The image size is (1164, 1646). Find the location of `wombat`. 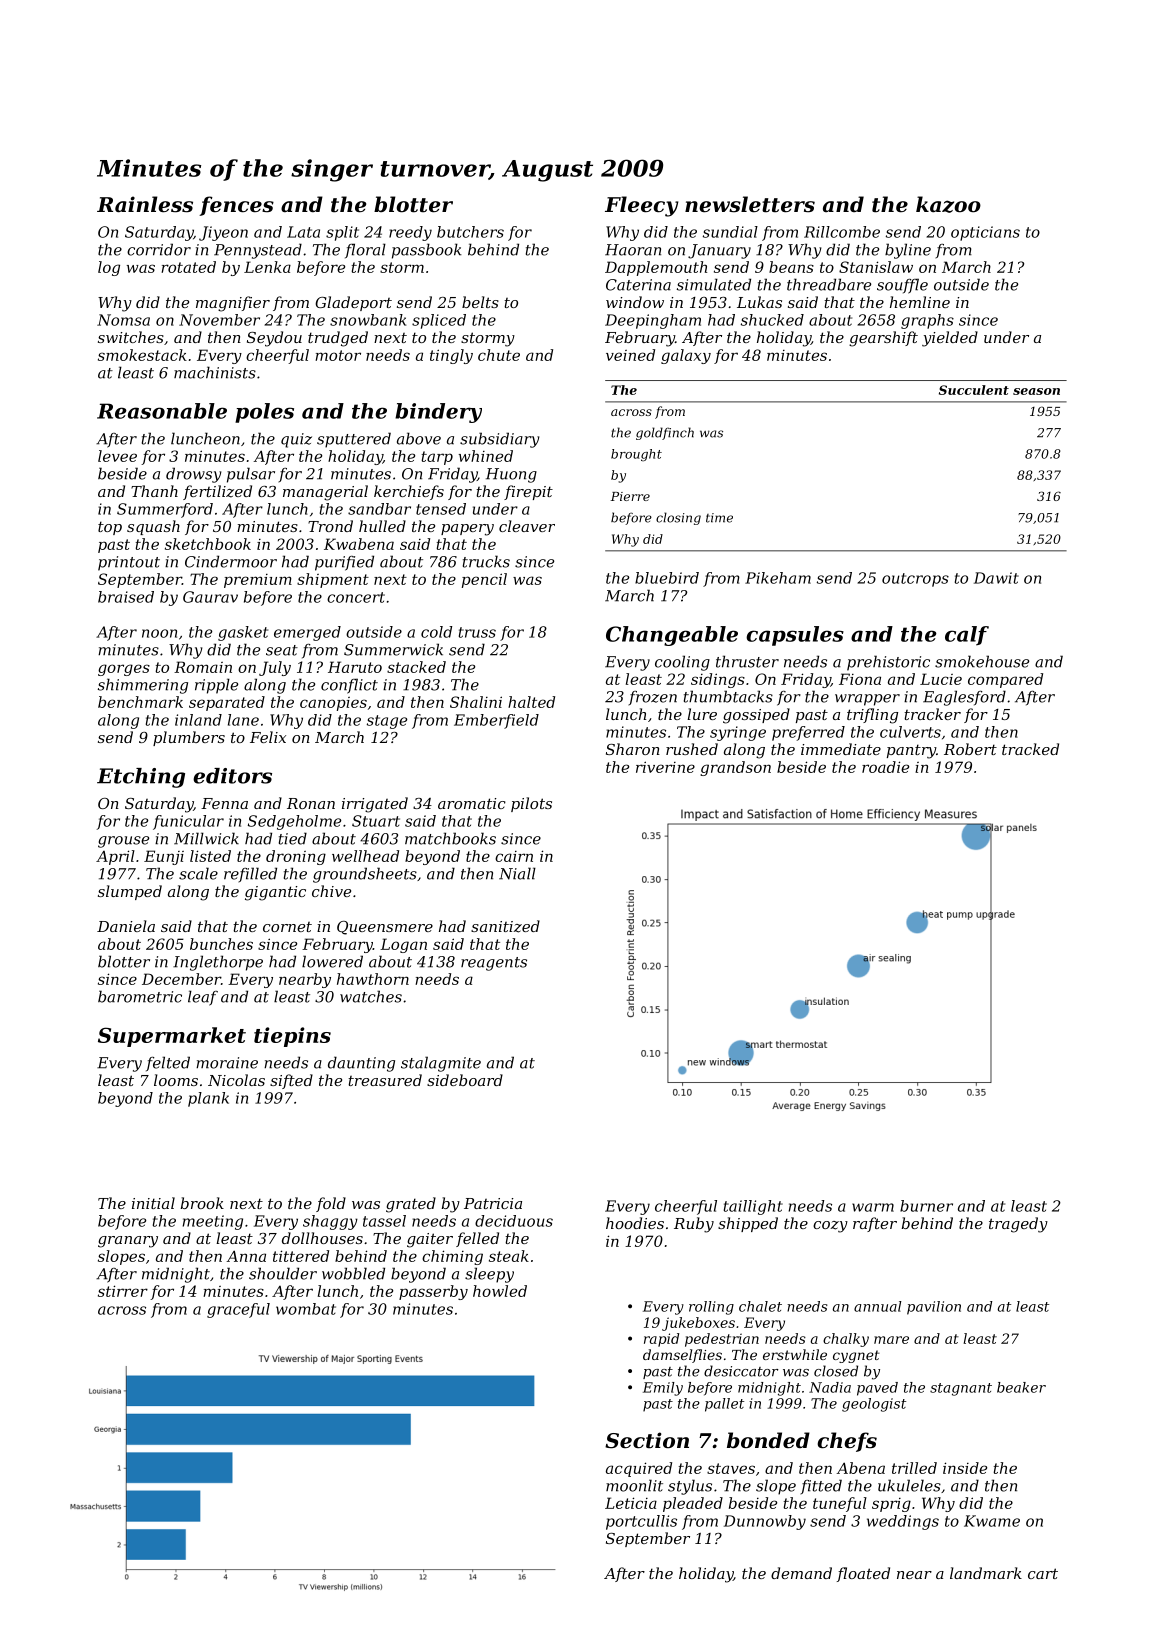

wombat is located at coordinates (306, 1309).
